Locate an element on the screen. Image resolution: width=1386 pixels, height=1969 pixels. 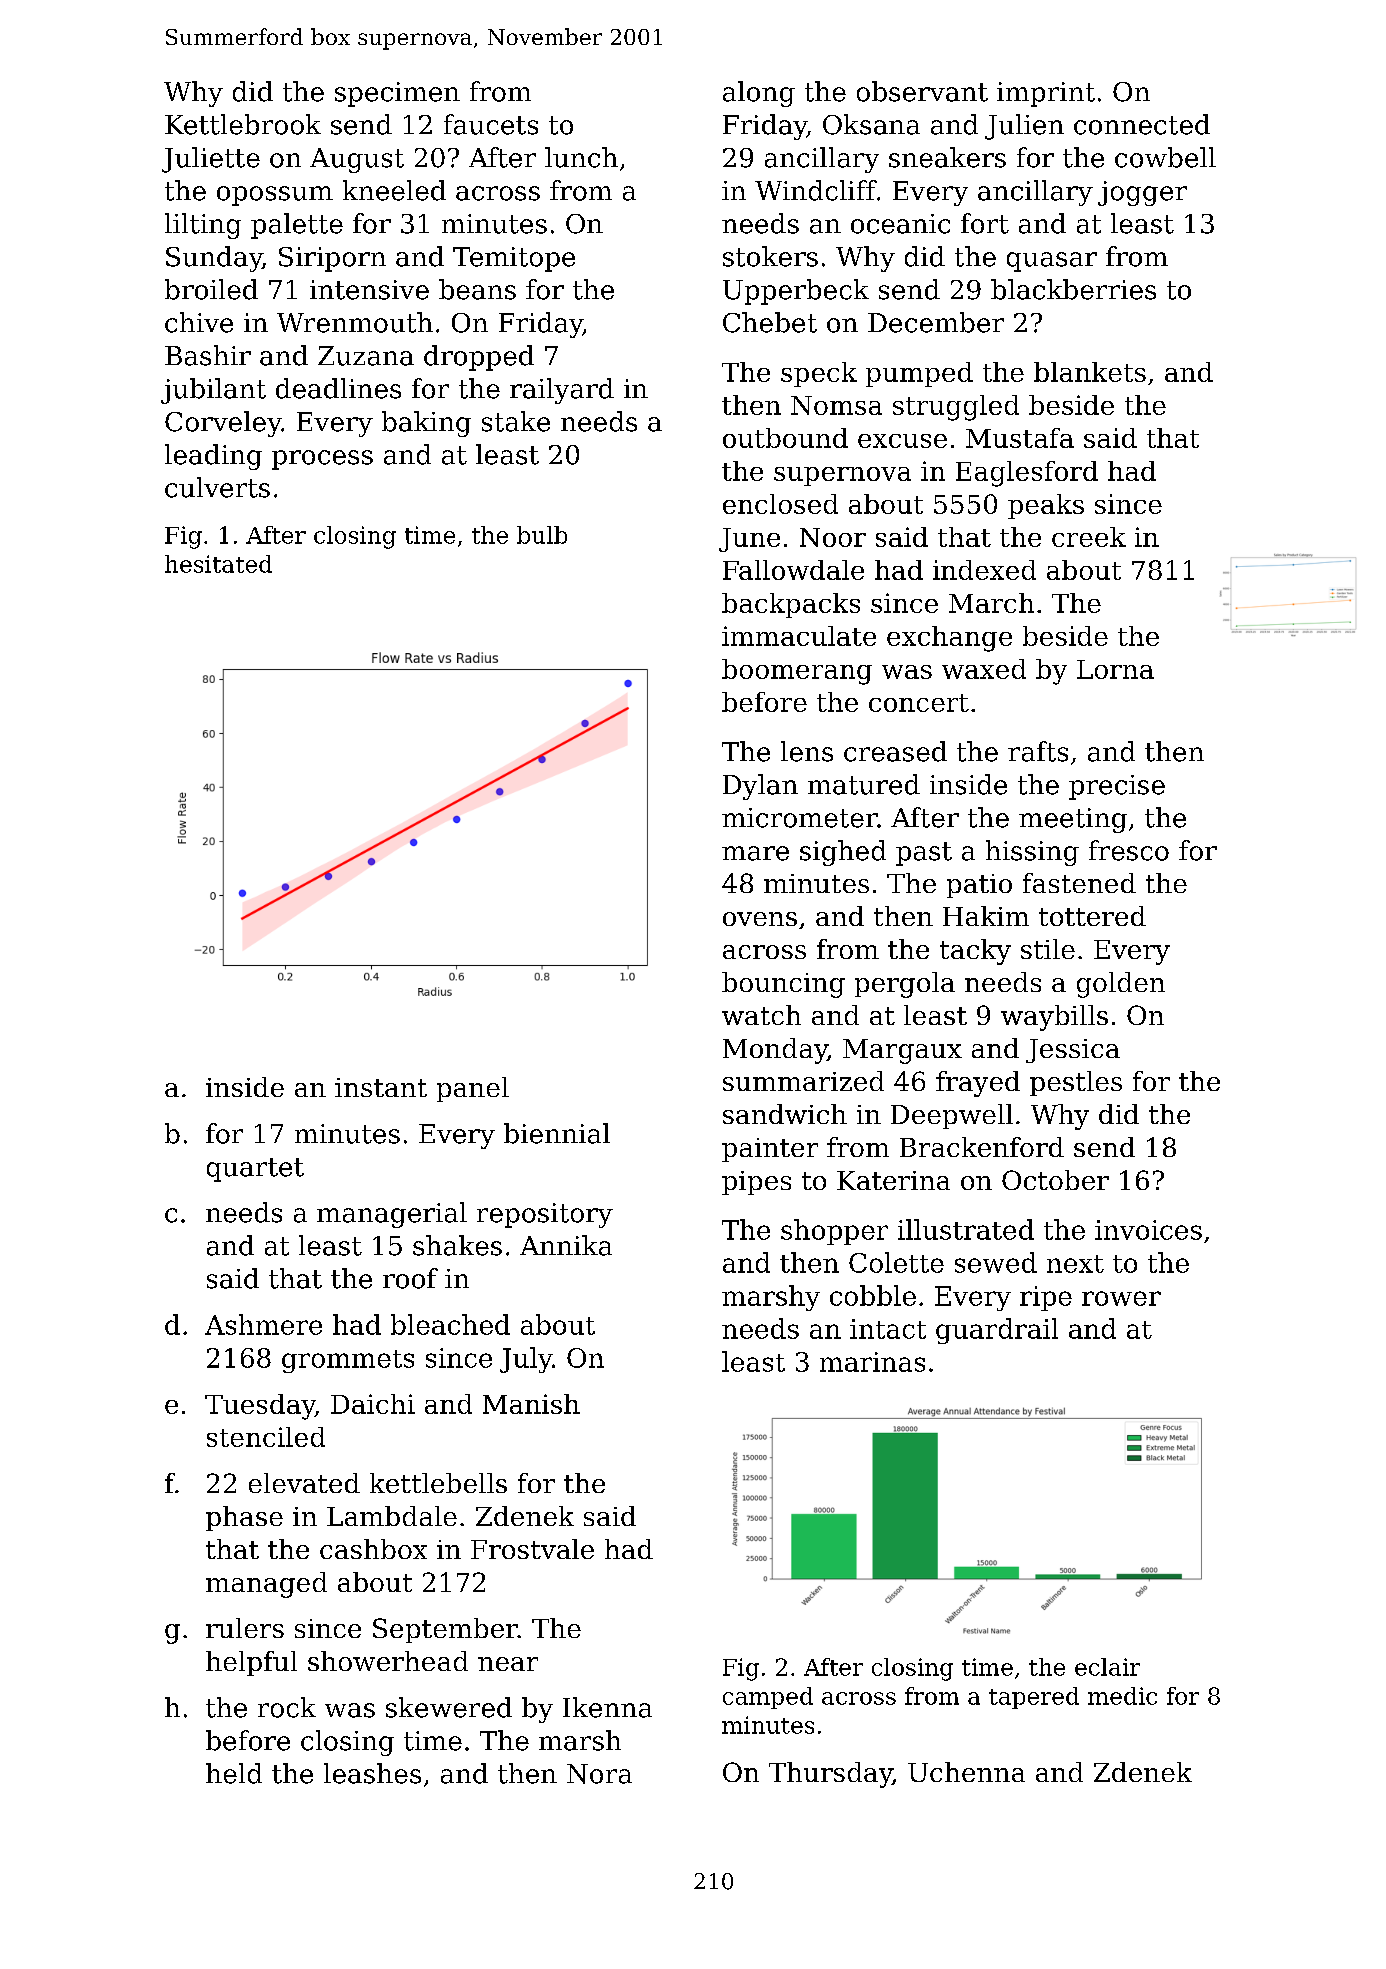
rulers is located at coordinates (245, 1628).
